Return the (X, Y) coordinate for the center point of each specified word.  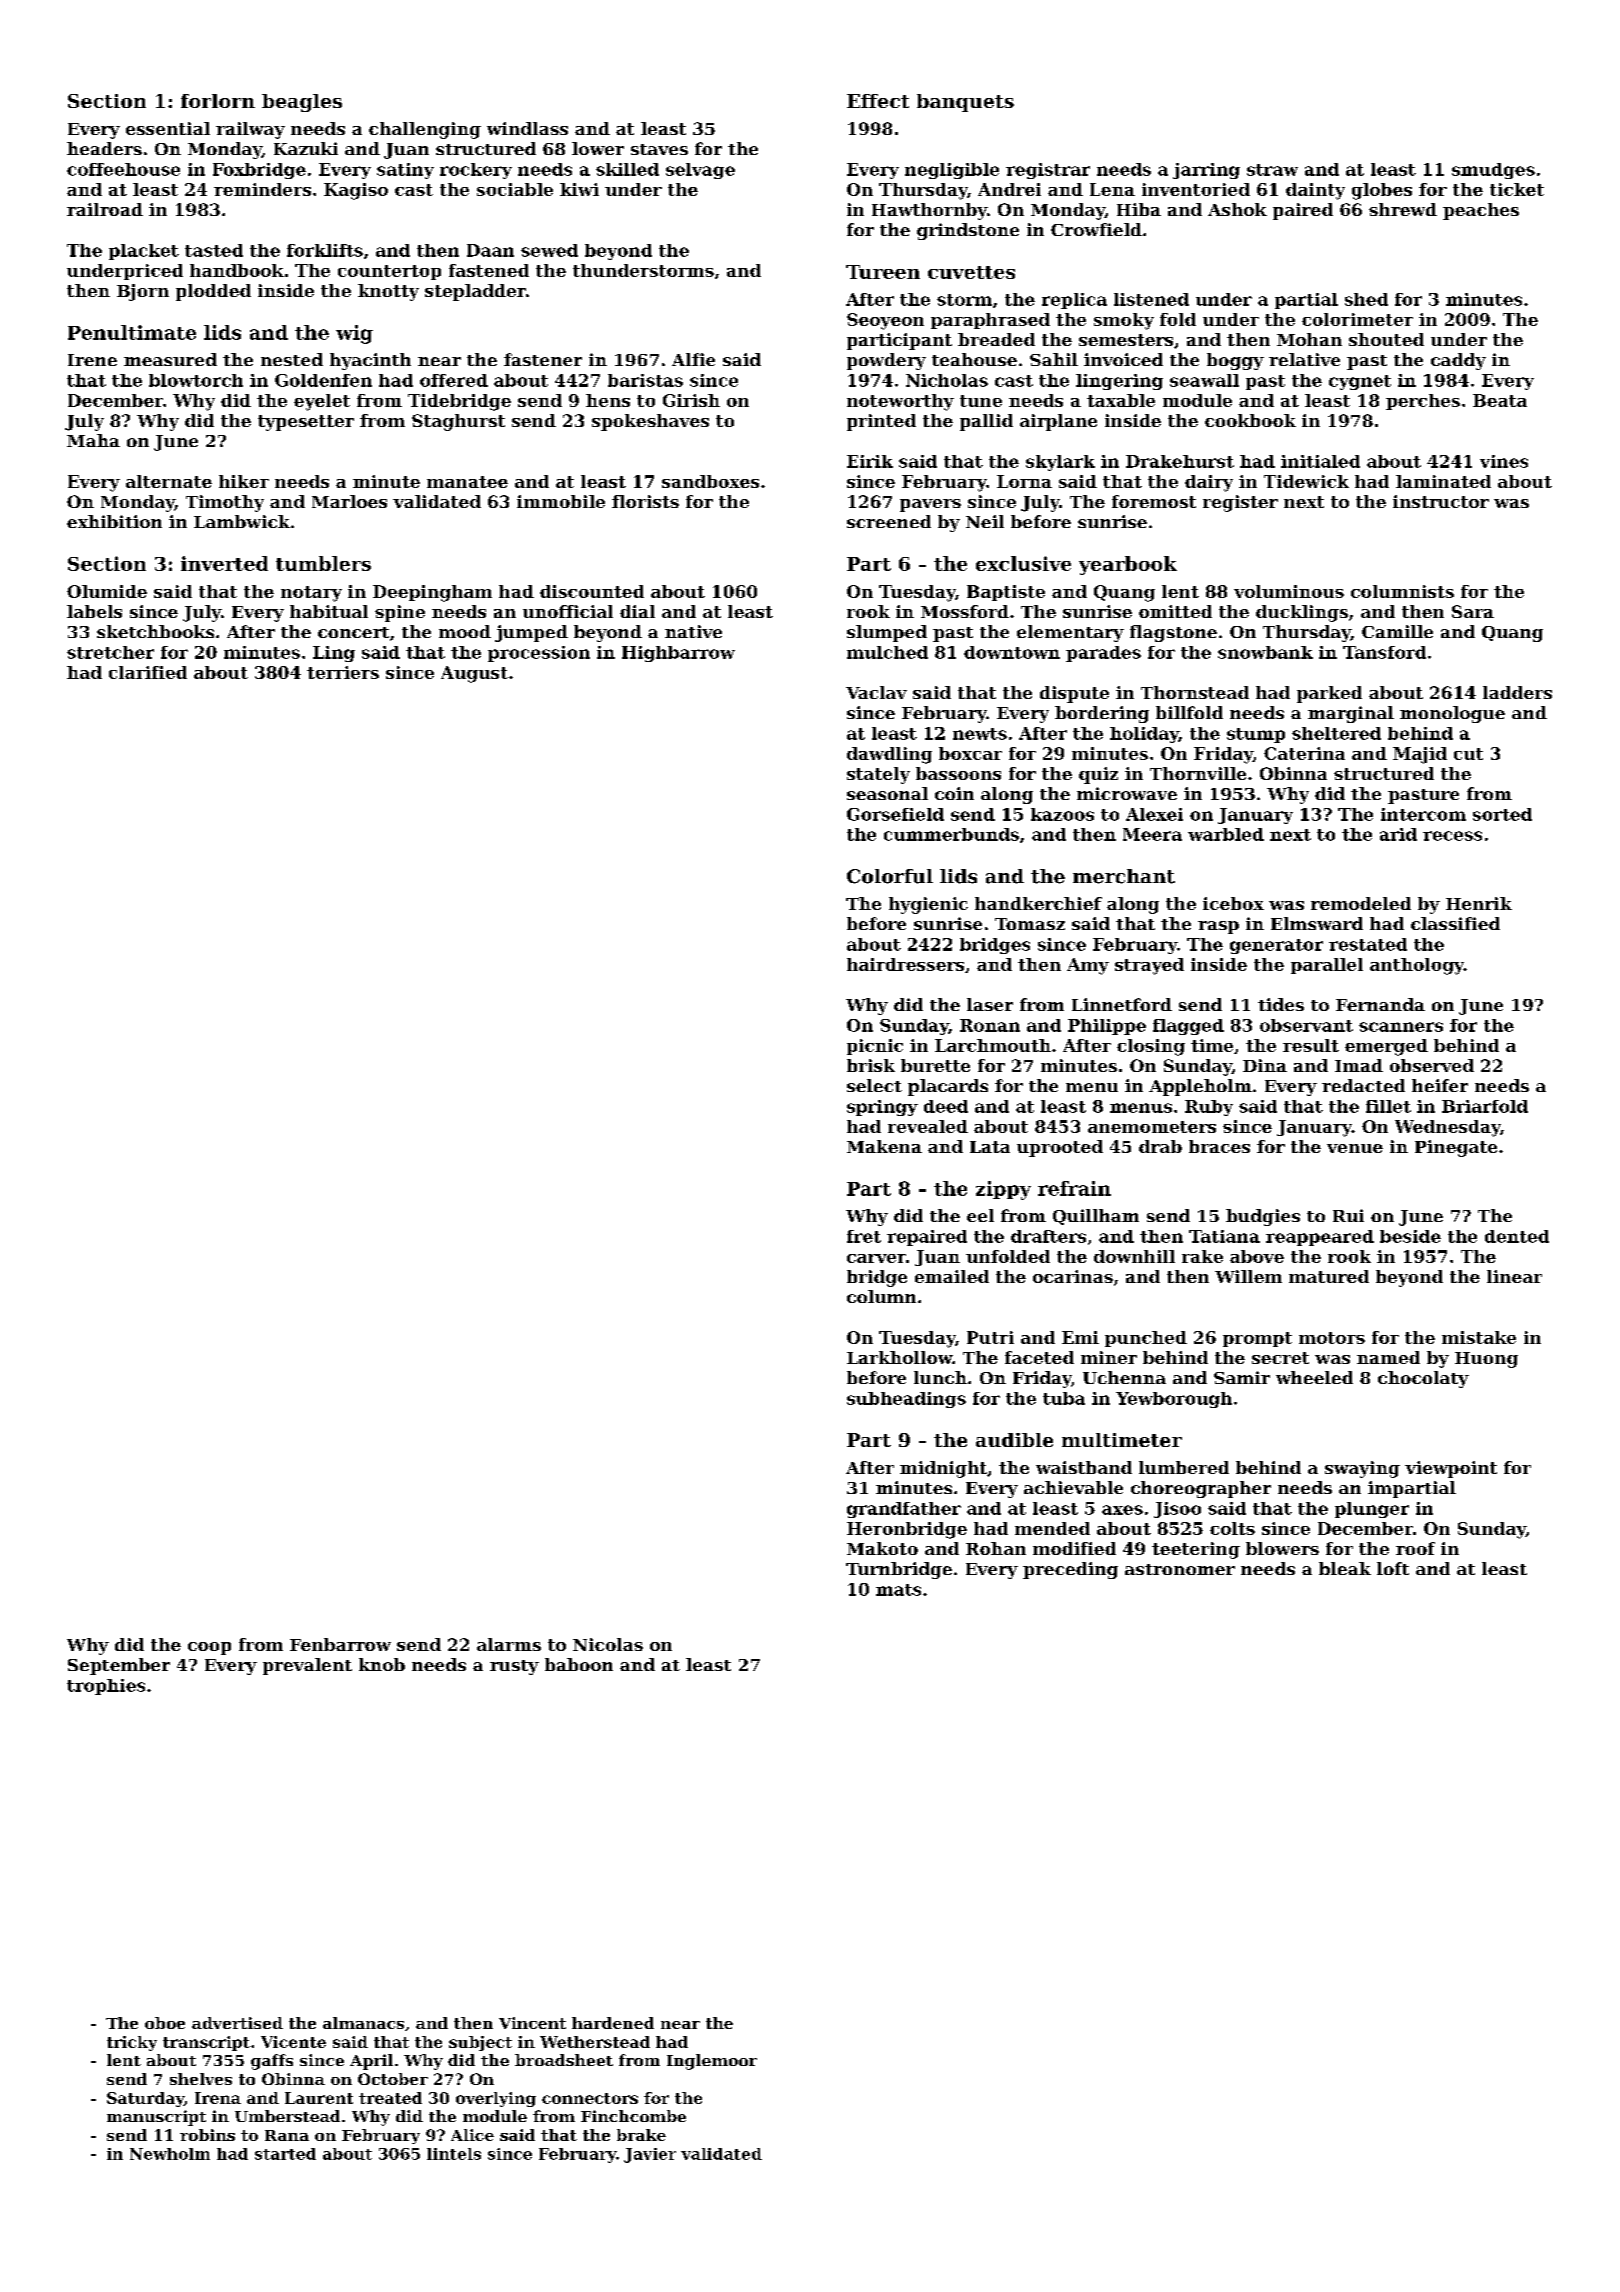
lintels (454, 2154)
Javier (650, 2155)
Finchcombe (633, 2116)
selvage (700, 171)
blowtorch (196, 380)
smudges (1493, 171)
